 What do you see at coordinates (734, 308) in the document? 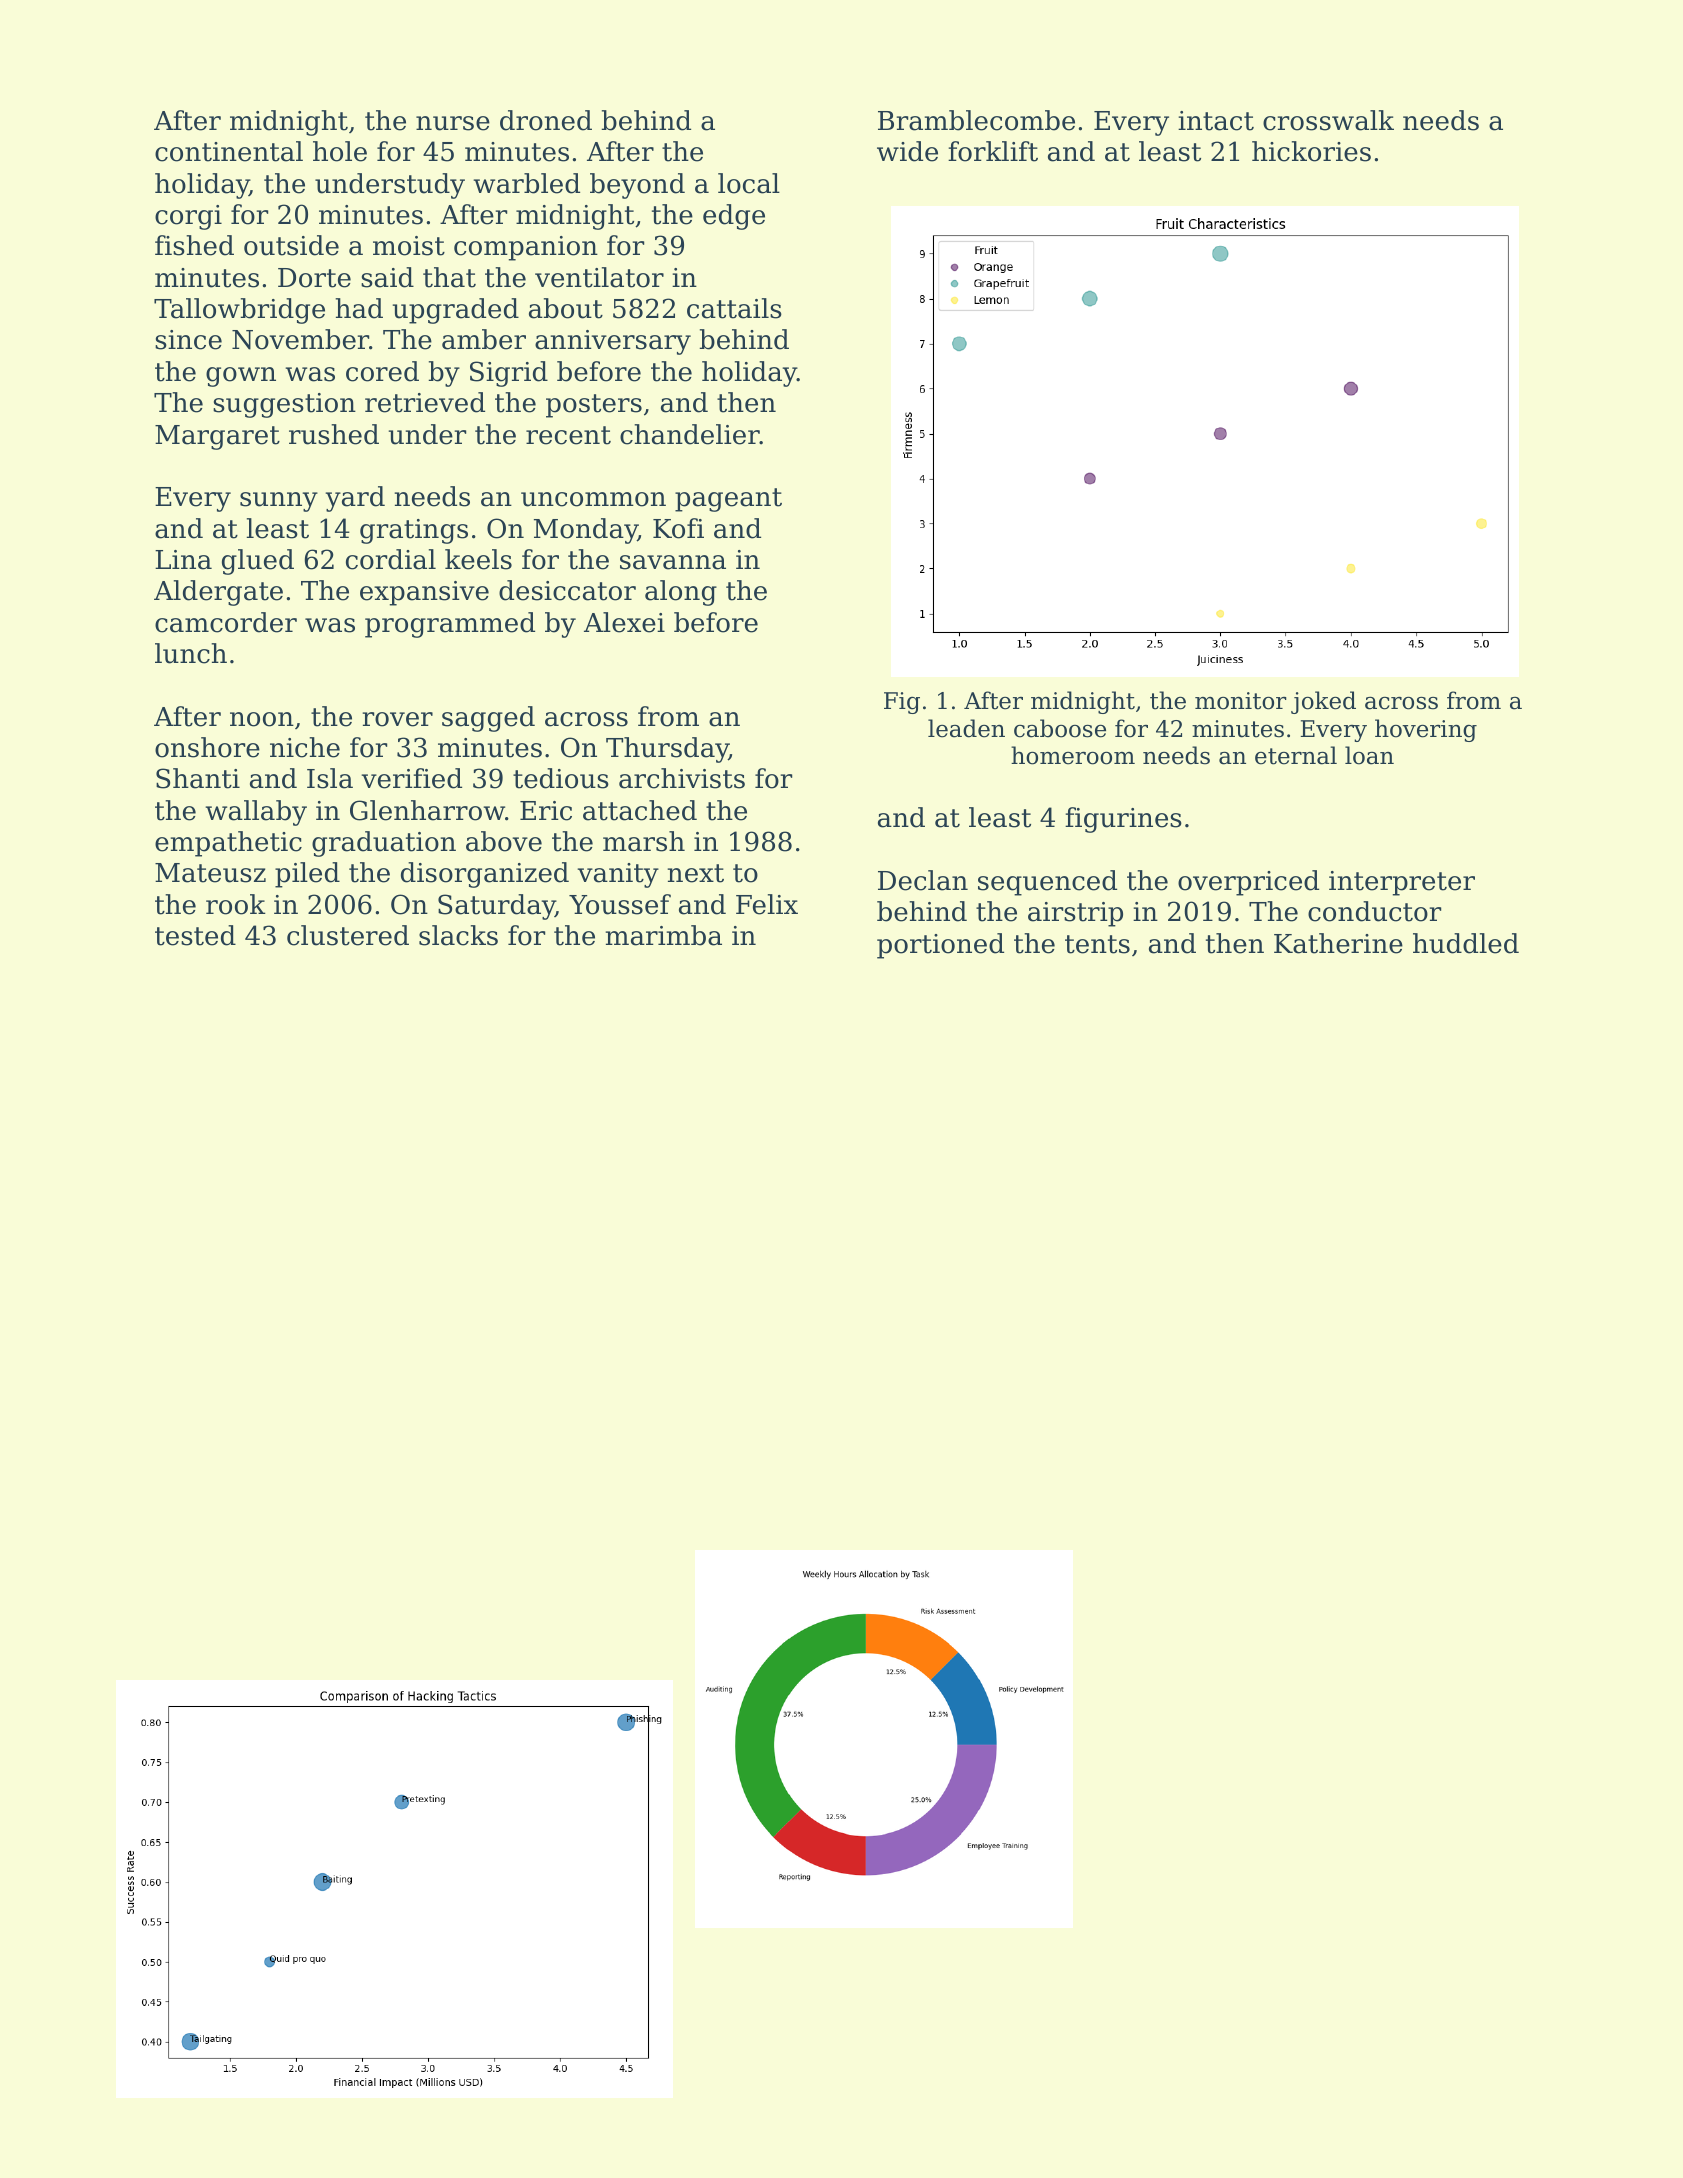
I see `cattails` at bounding box center [734, 308].
